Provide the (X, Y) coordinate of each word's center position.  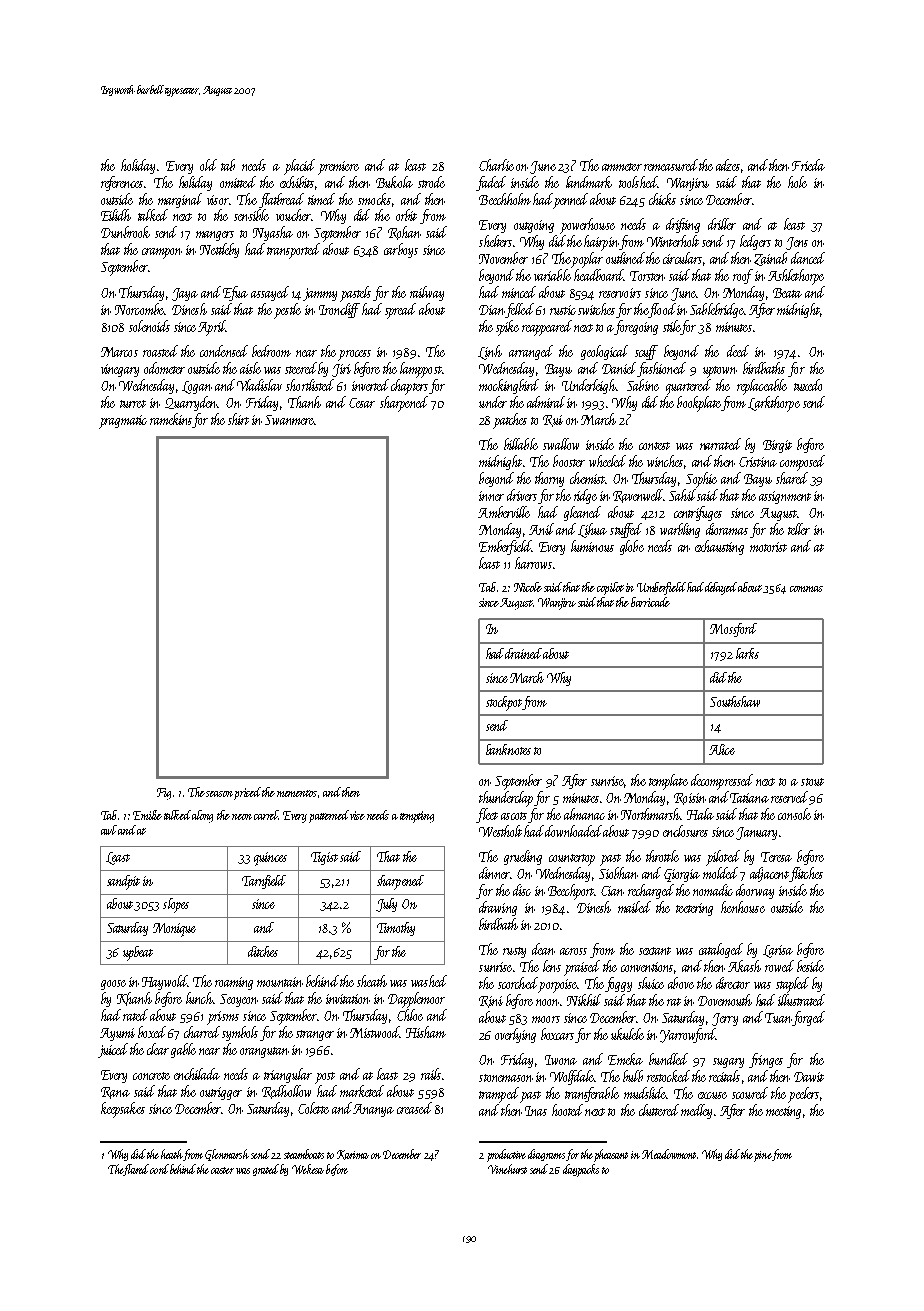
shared (792, 478)
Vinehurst (507, 1169)
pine (763, 1156)
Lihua (592, 530)
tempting (417, 817)
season (219, 794)
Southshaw (735, 701)
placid (299, 167)
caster (222, 1170)
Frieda (808, 165)
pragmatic (123, 422)
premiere (338, 168)
